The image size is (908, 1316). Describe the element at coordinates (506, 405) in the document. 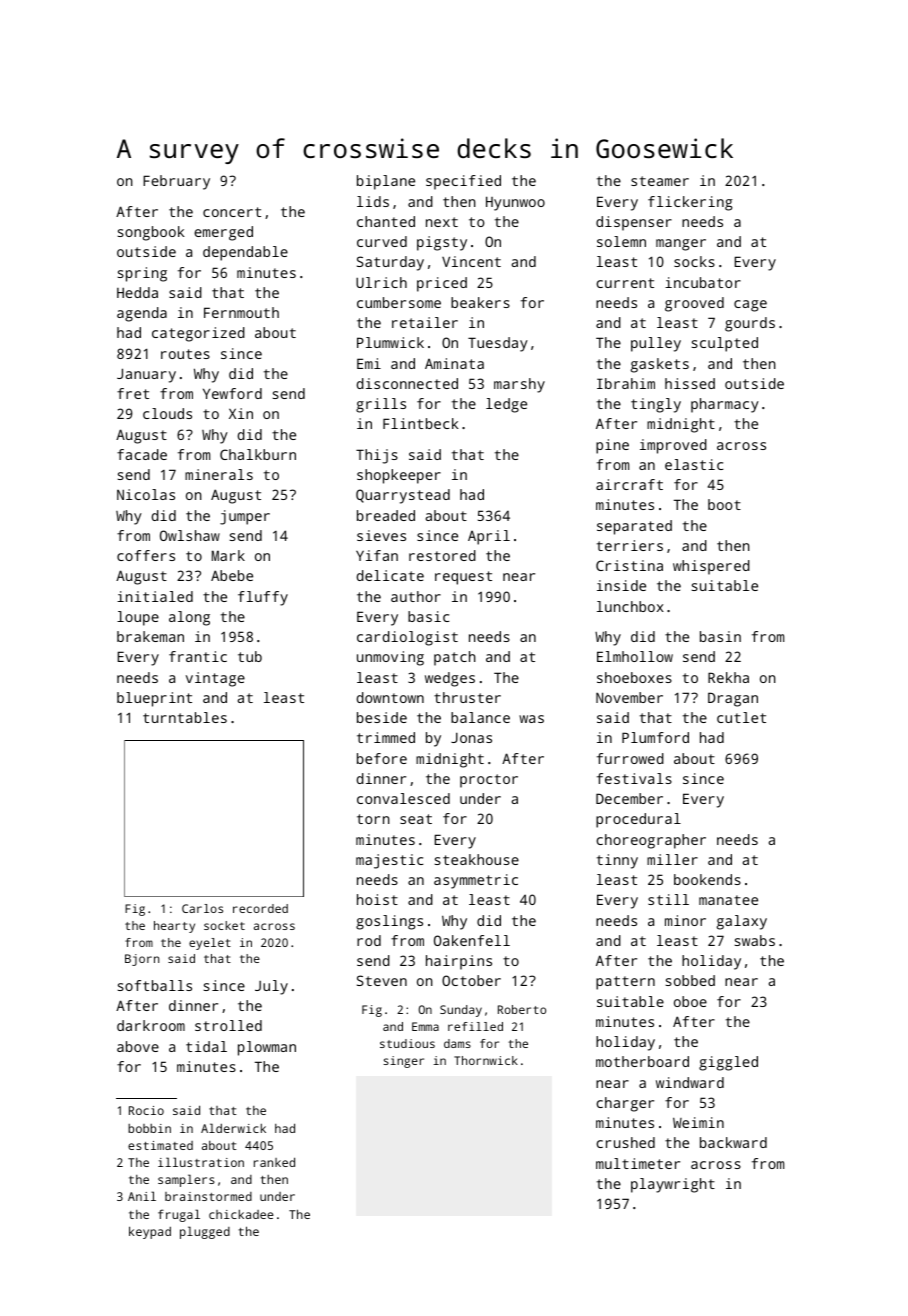

I see `ledge` at that location.
